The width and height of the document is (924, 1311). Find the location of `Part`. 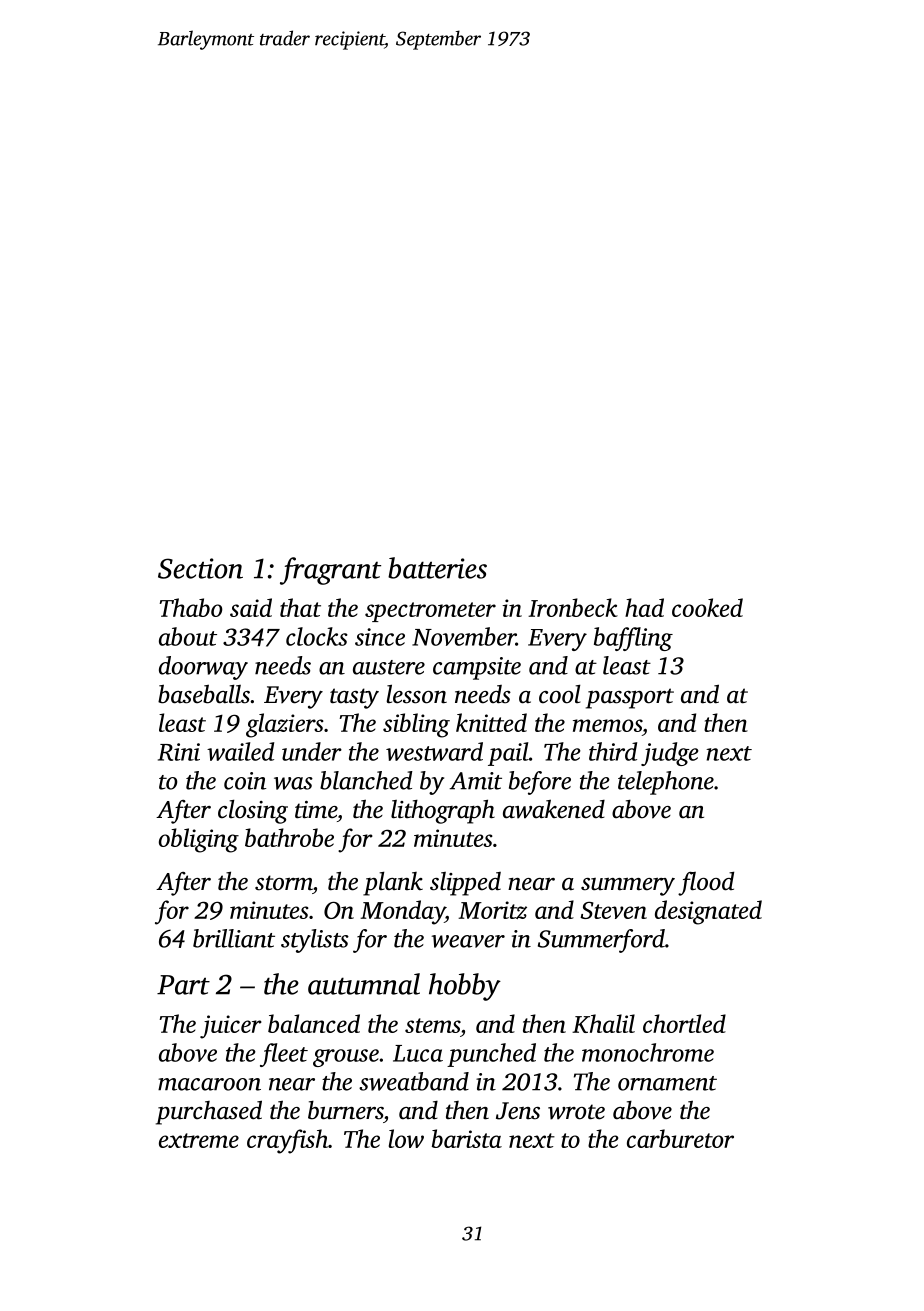

Part is located at coordinates (183, 985).
